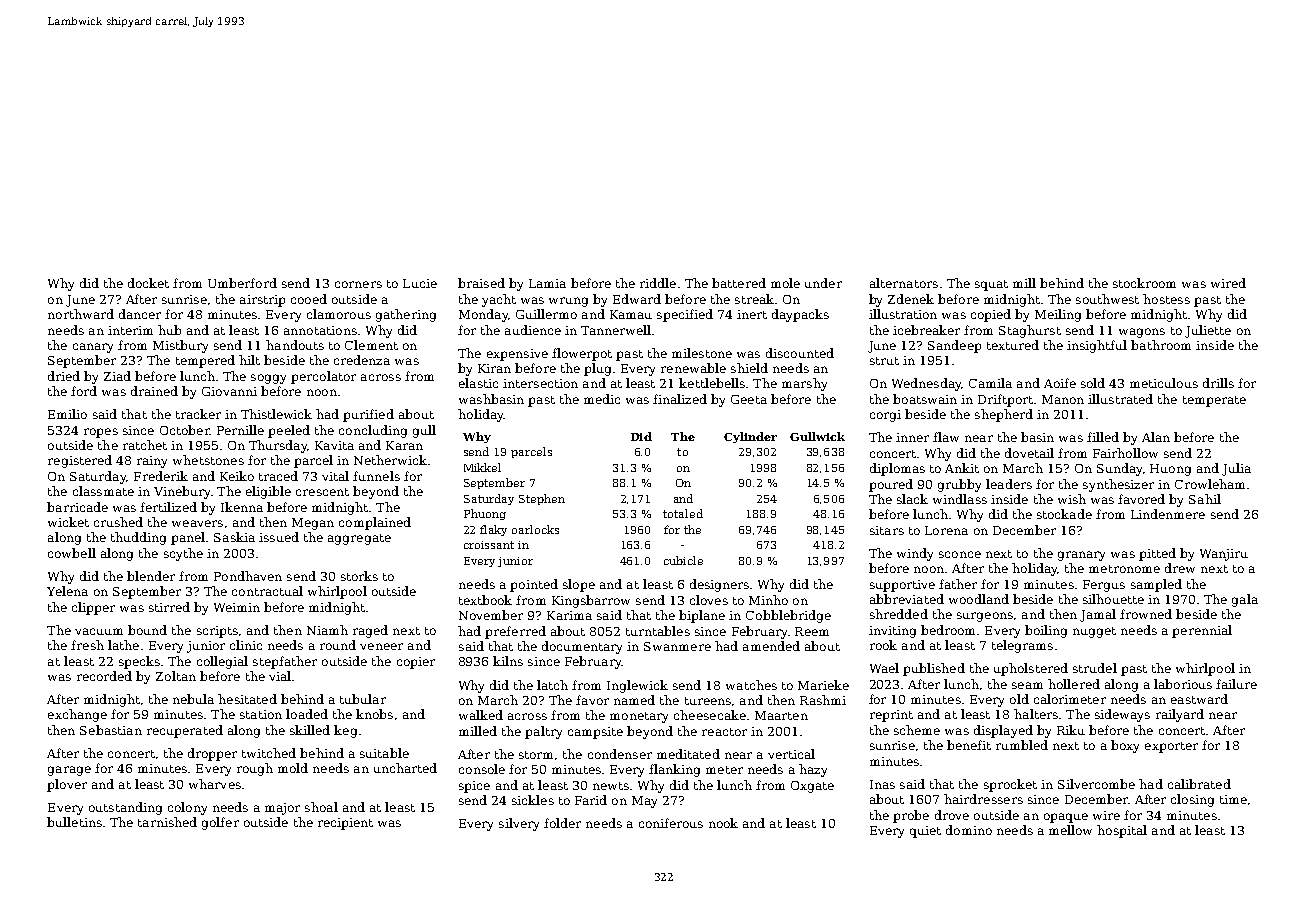 The height and width of the page is (924, 1308). Describe the element at coordinates (1064, 514) in the page. I see `stockade` at that location.
